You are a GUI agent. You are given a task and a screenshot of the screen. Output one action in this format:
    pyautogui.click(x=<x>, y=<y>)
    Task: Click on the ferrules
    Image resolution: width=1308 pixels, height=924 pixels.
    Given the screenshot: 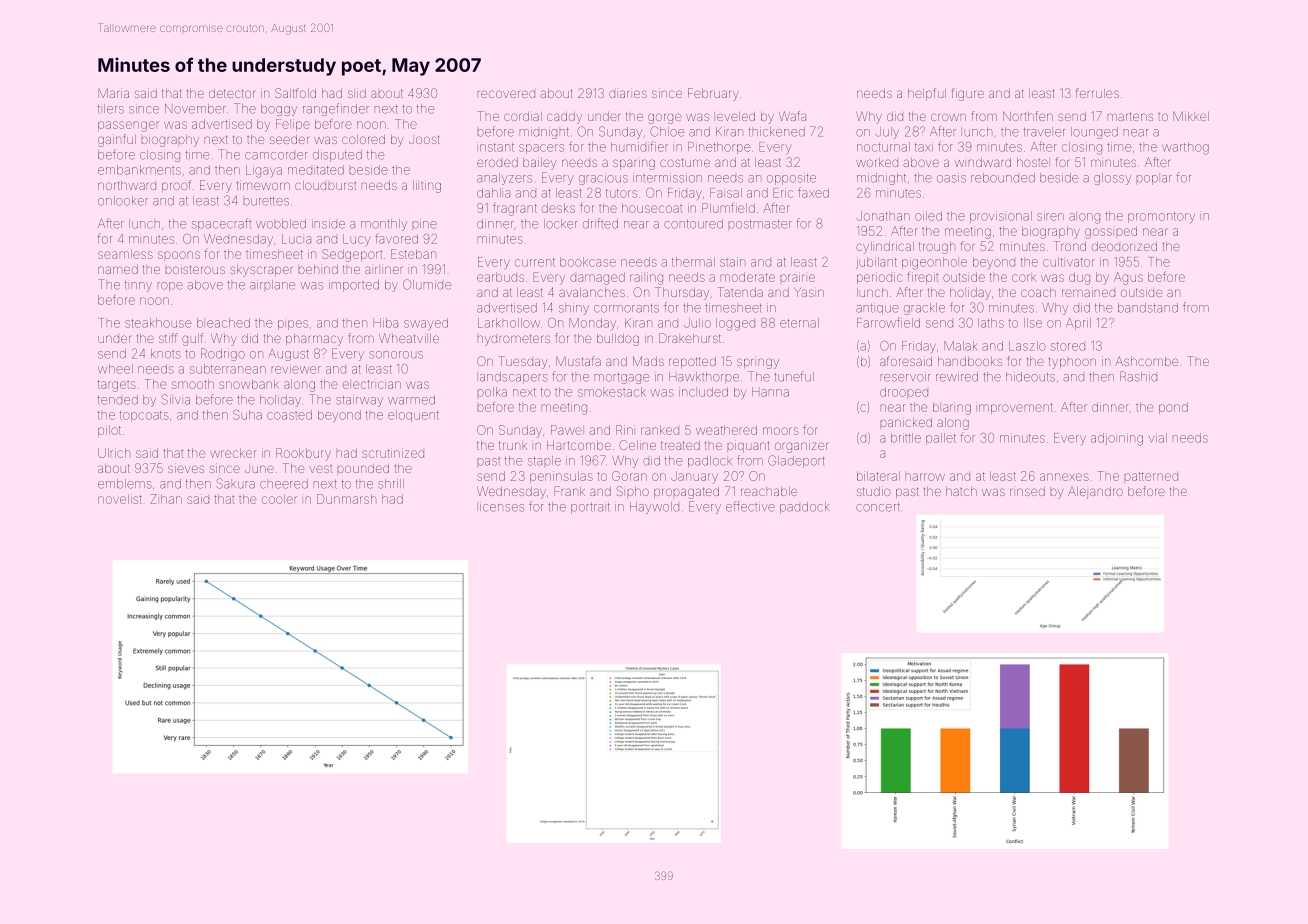 What is the action you would take?
    pyautogui.click(x=1097, y=93)
